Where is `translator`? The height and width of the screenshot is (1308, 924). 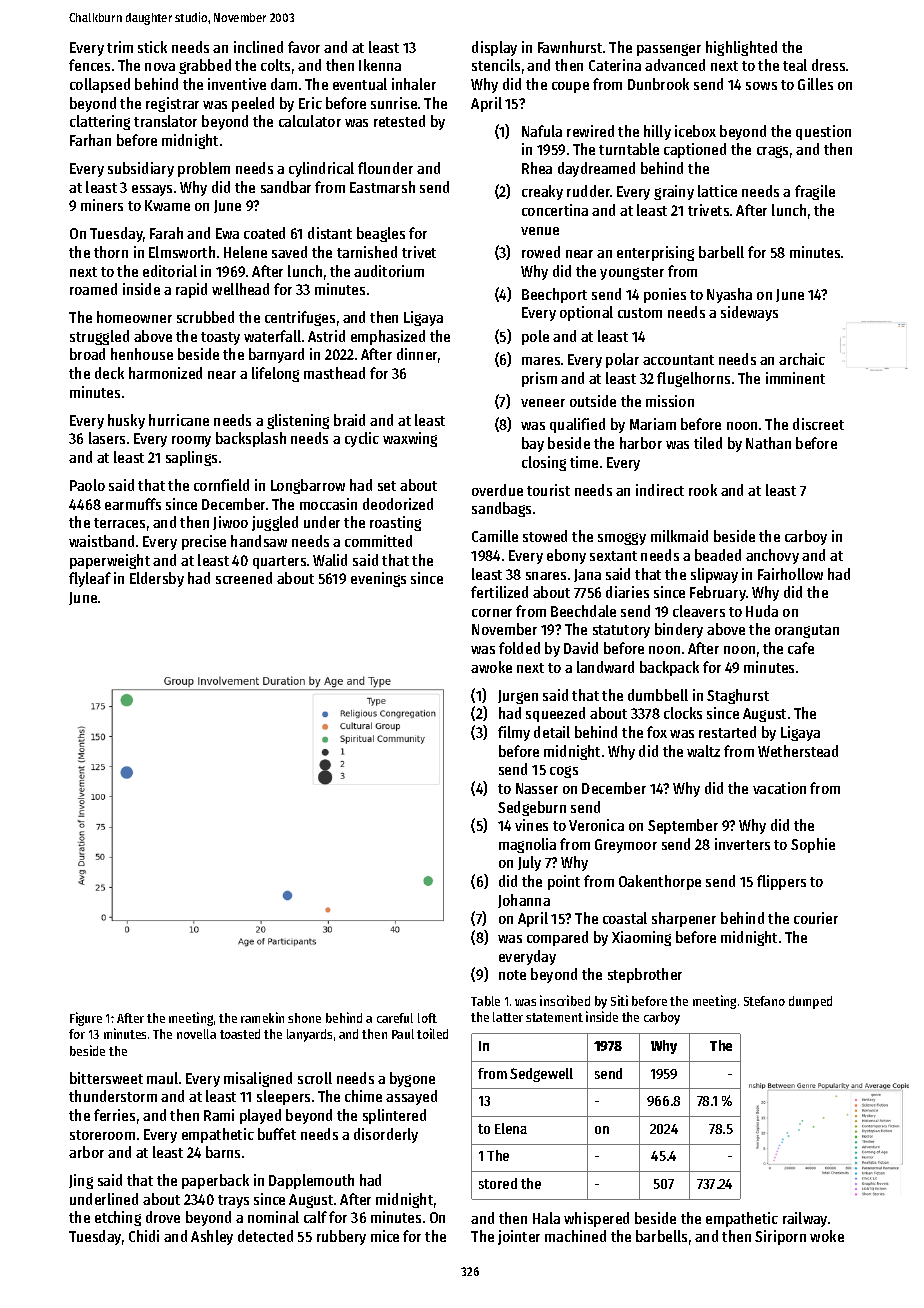 translator is located at coordinates (165, 121).
